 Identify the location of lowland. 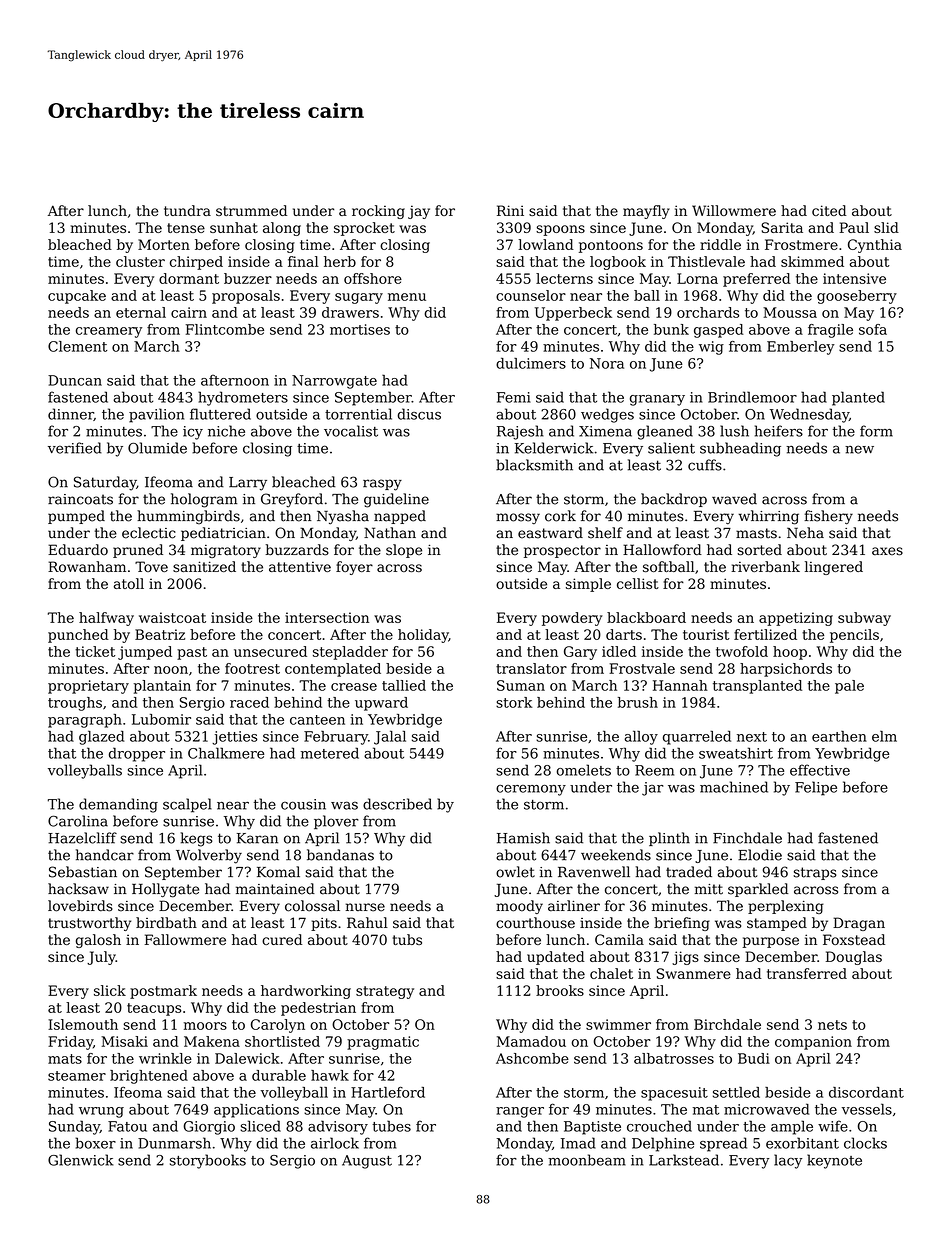
(546, 244).
